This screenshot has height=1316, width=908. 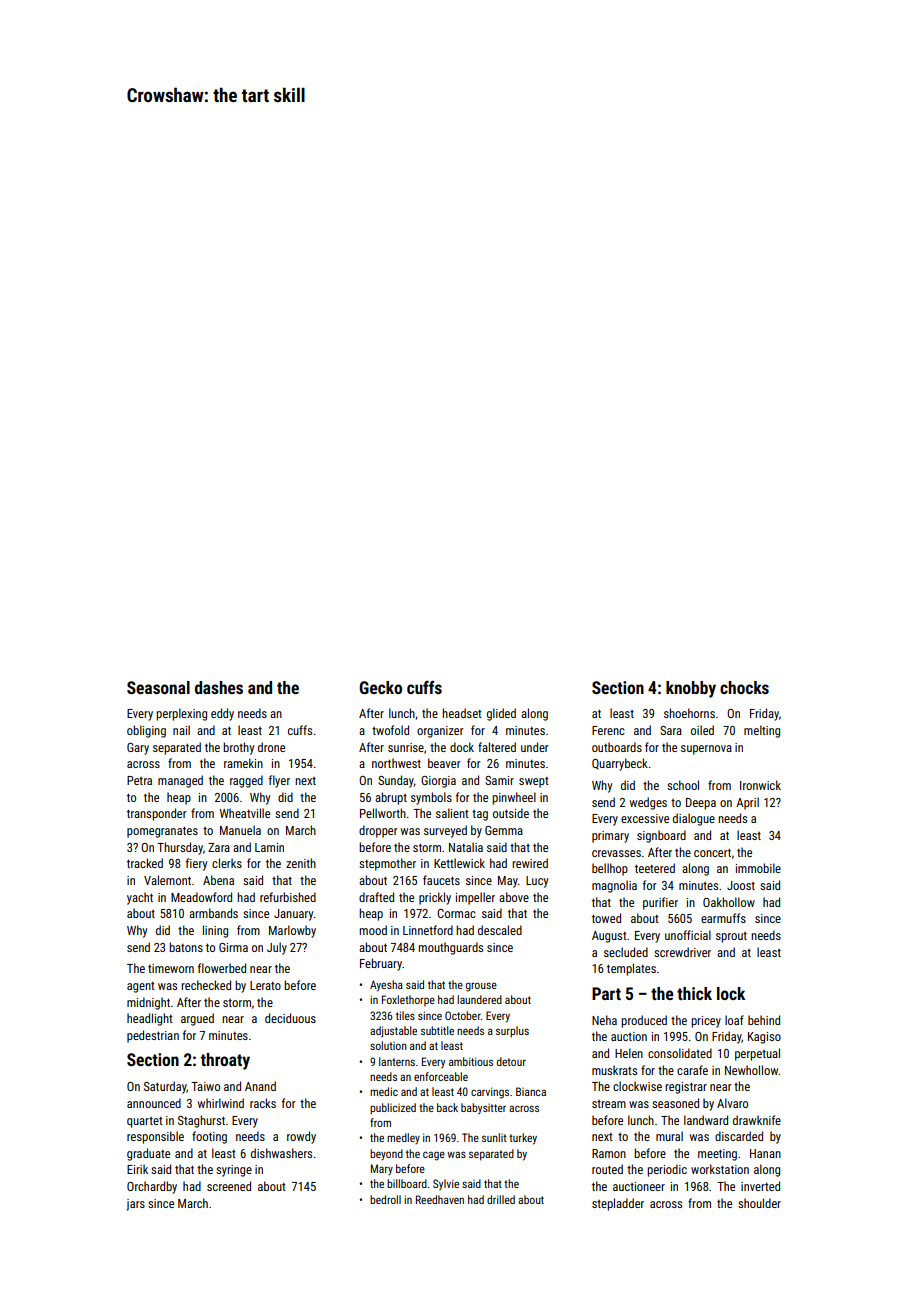 I want to click on billboard, so click(x=407, y=1183).
